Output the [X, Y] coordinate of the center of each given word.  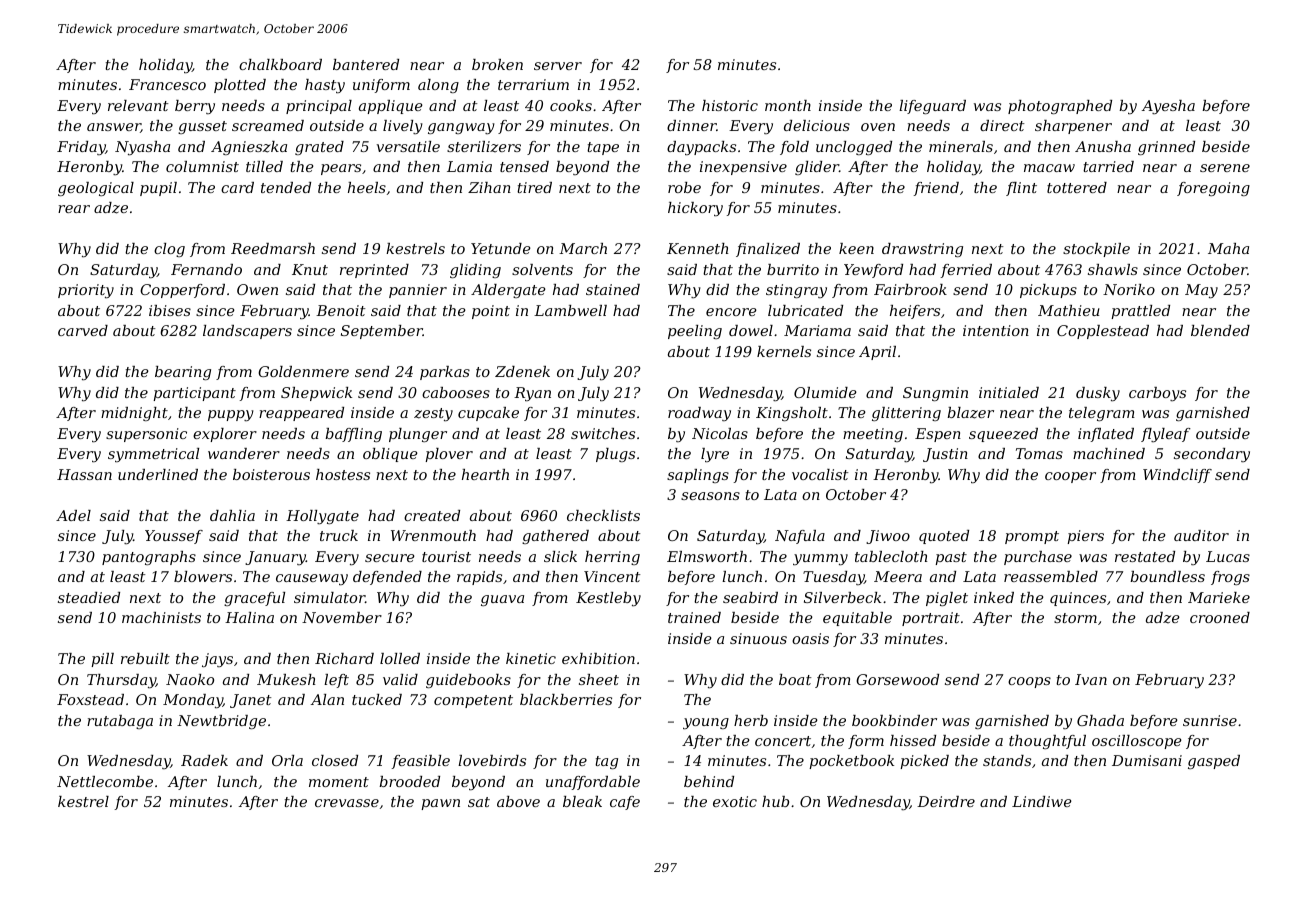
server [558, 66]
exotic [735, 801]
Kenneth [698, 248]
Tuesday [833, 578]
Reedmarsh [273, 248]
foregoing [1213, 189]
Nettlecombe [105, 781]
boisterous [271, 474]
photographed [1060, 107]
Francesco [167, 84]
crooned [1220, 617]
